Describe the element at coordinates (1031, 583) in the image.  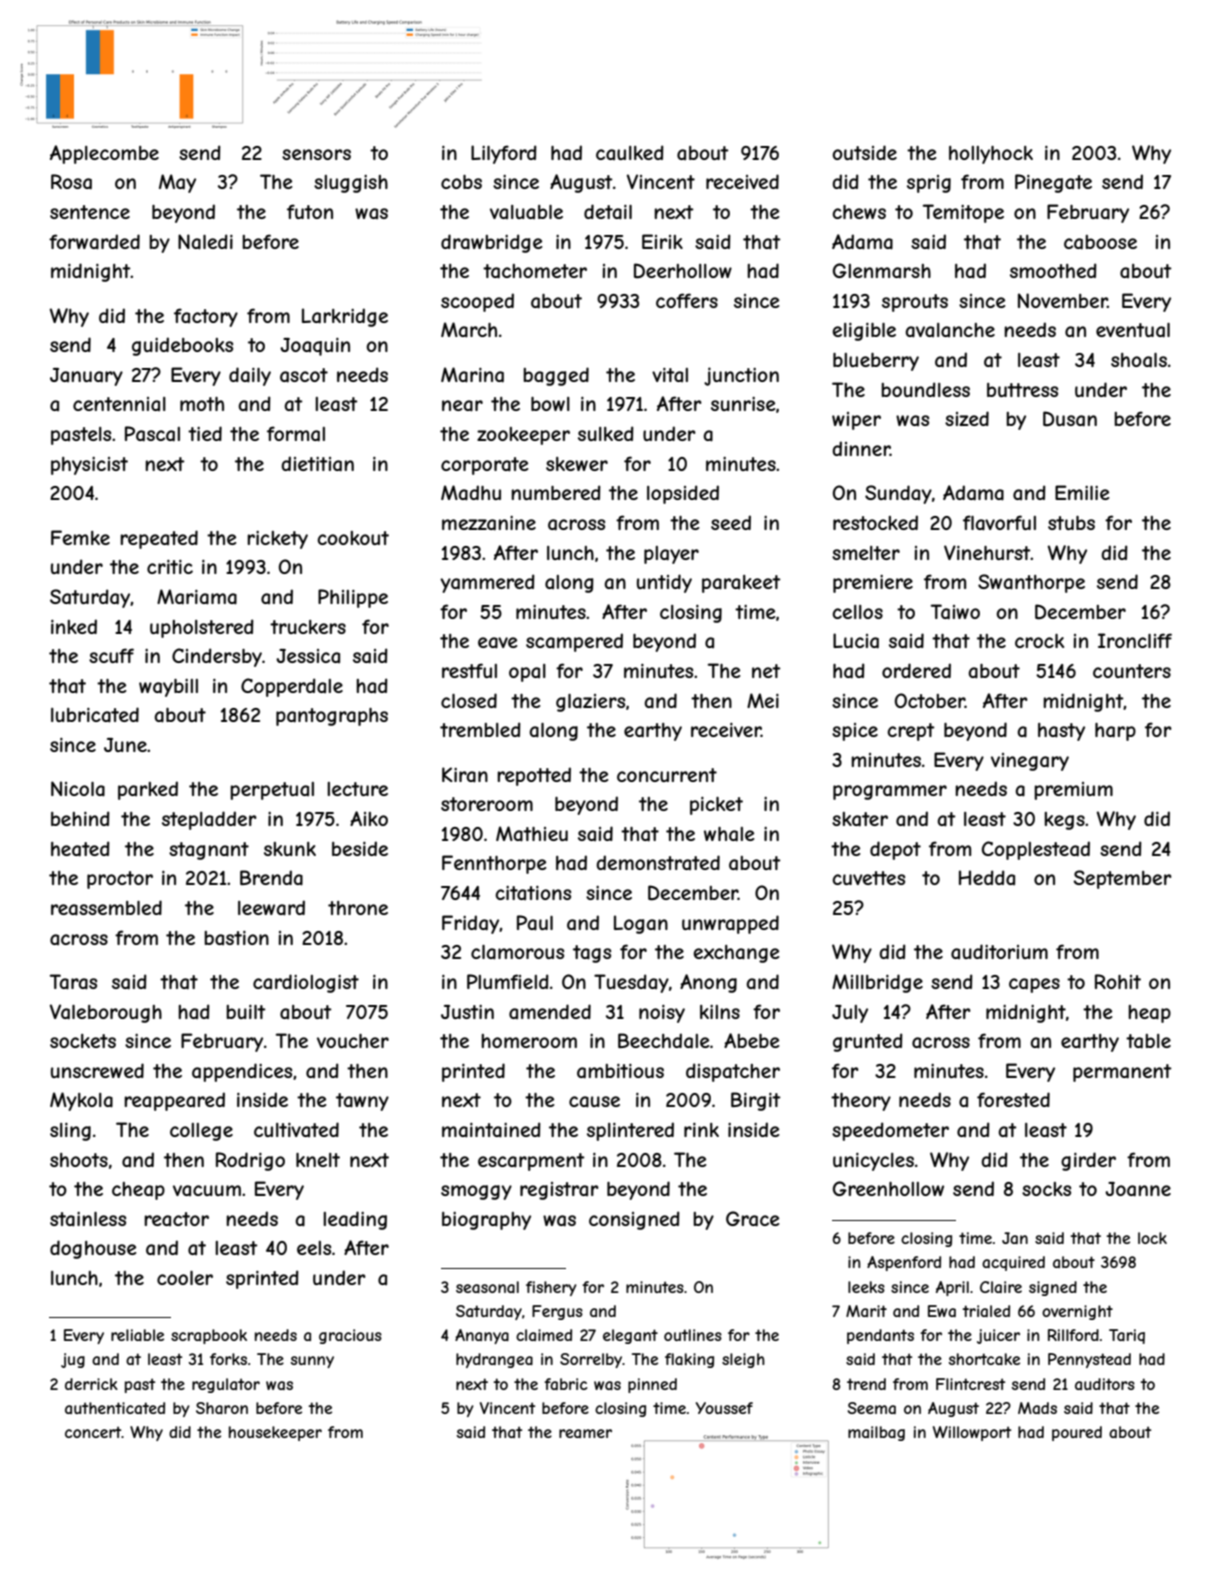
I see `Swanthorpe` at that location.
